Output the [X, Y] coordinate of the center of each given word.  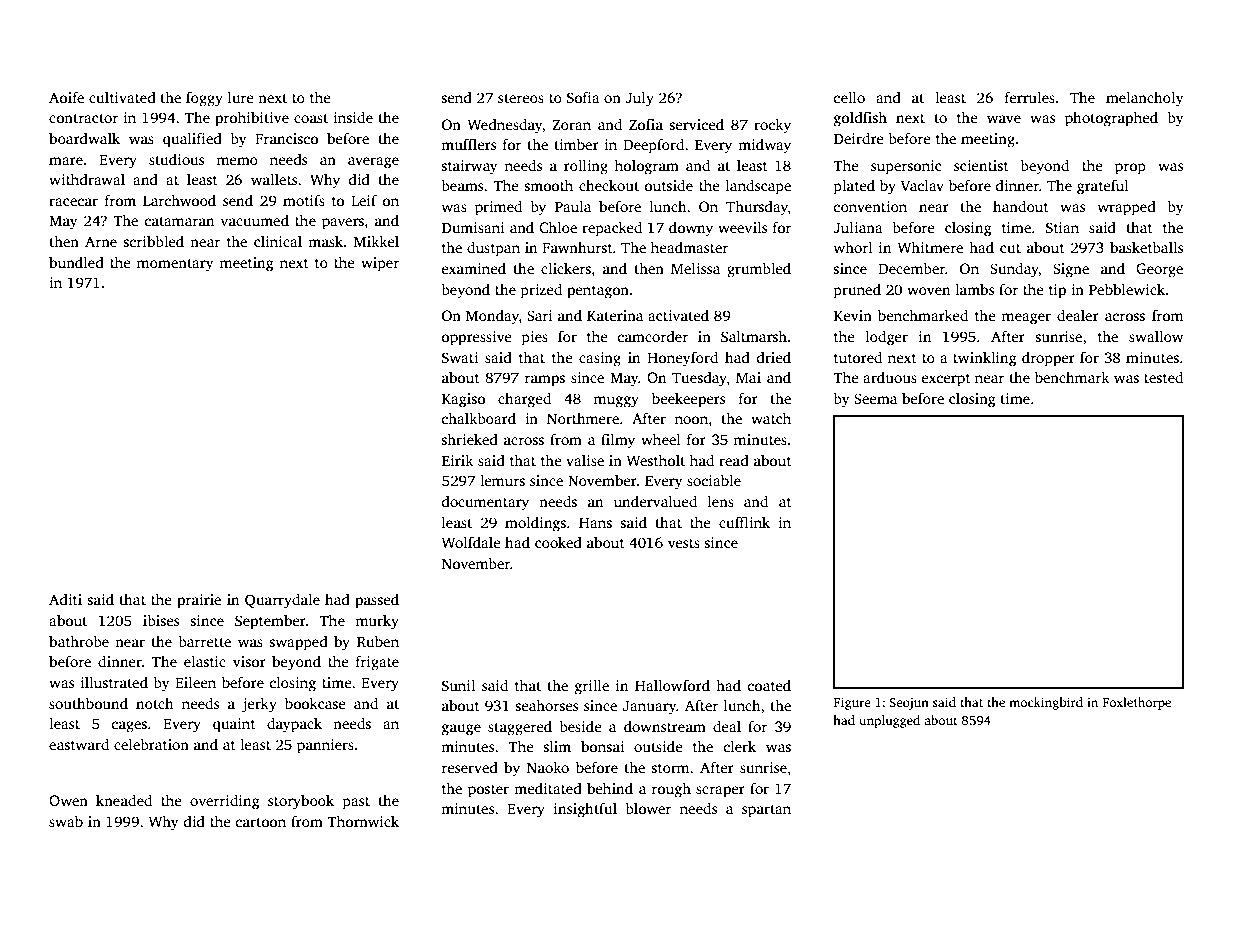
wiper [380, 264]
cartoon [261, 822]
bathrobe [79, 641]
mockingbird [1046, 703]
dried [774, 357]
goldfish [860, 119]
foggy [204, 99]
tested [1163, 377]
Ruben [378, 641]
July [639, 99]
